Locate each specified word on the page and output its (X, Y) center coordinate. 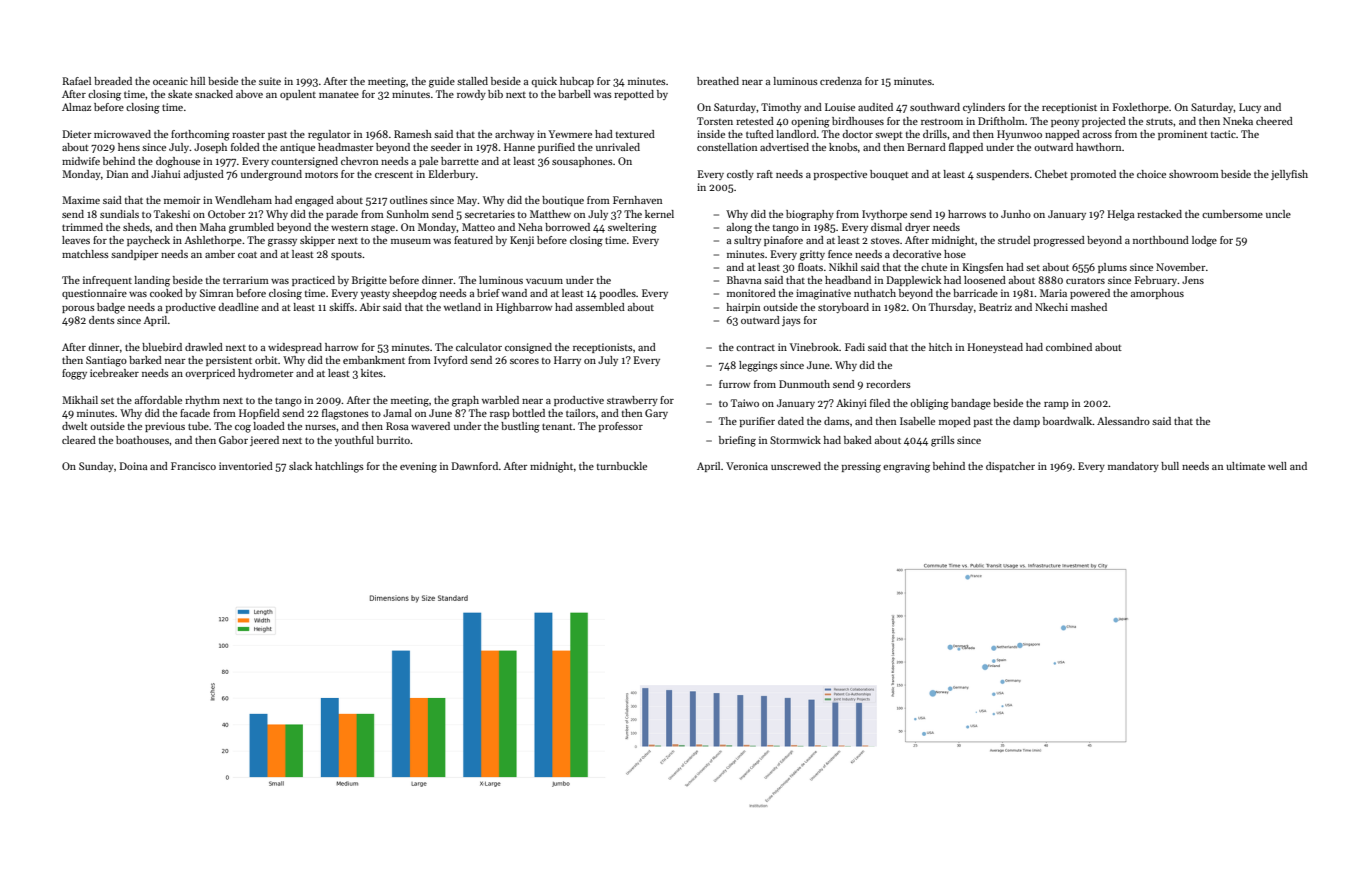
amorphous (1157, 294)
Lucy (1250, 108)
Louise (840, 107)
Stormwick (795, 440)
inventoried (246, 466)
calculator (479, 347)
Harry (567, 361)
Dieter (77, 134)
